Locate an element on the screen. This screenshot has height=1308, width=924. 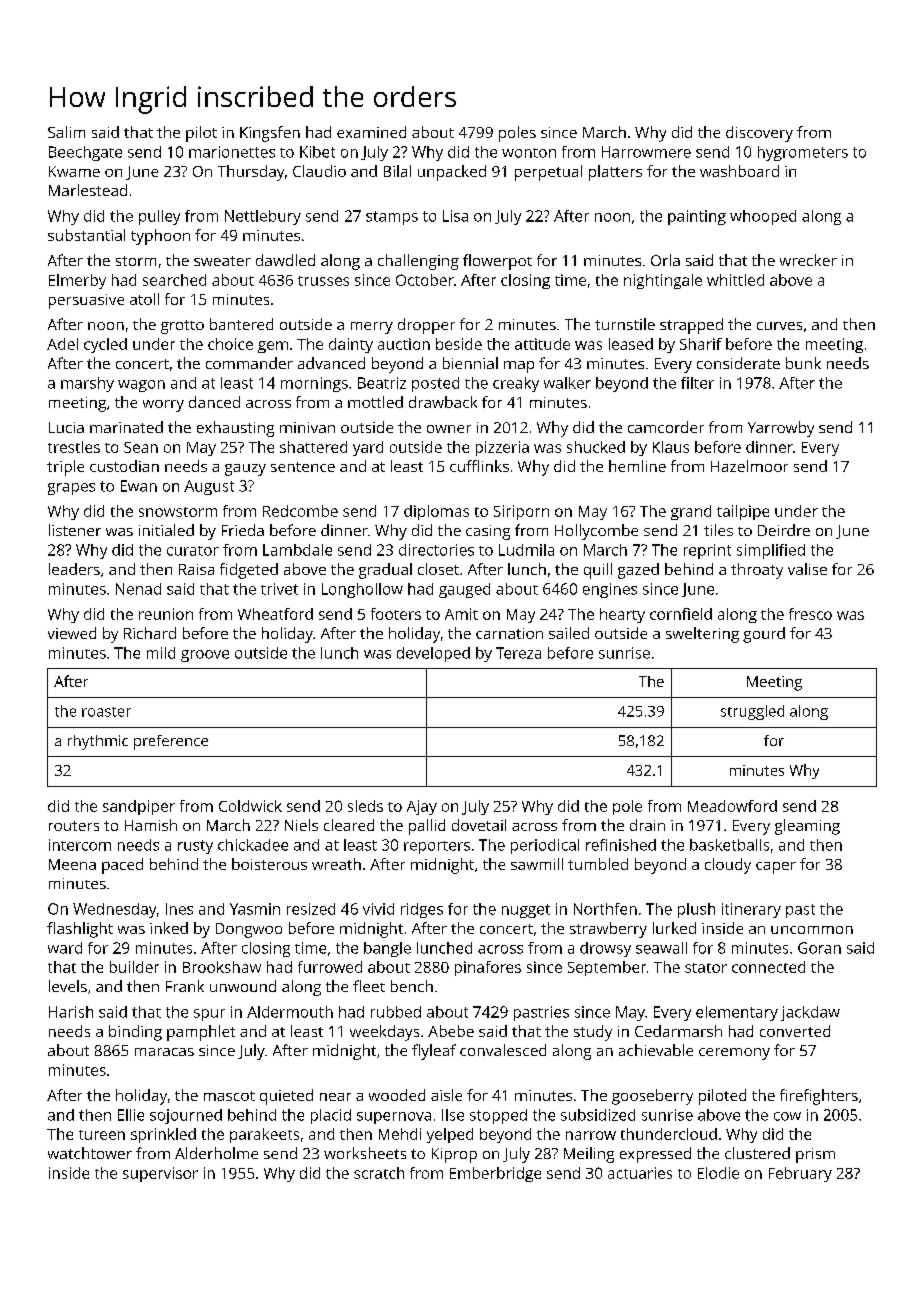
grand is located at coordinates (691, 512).
